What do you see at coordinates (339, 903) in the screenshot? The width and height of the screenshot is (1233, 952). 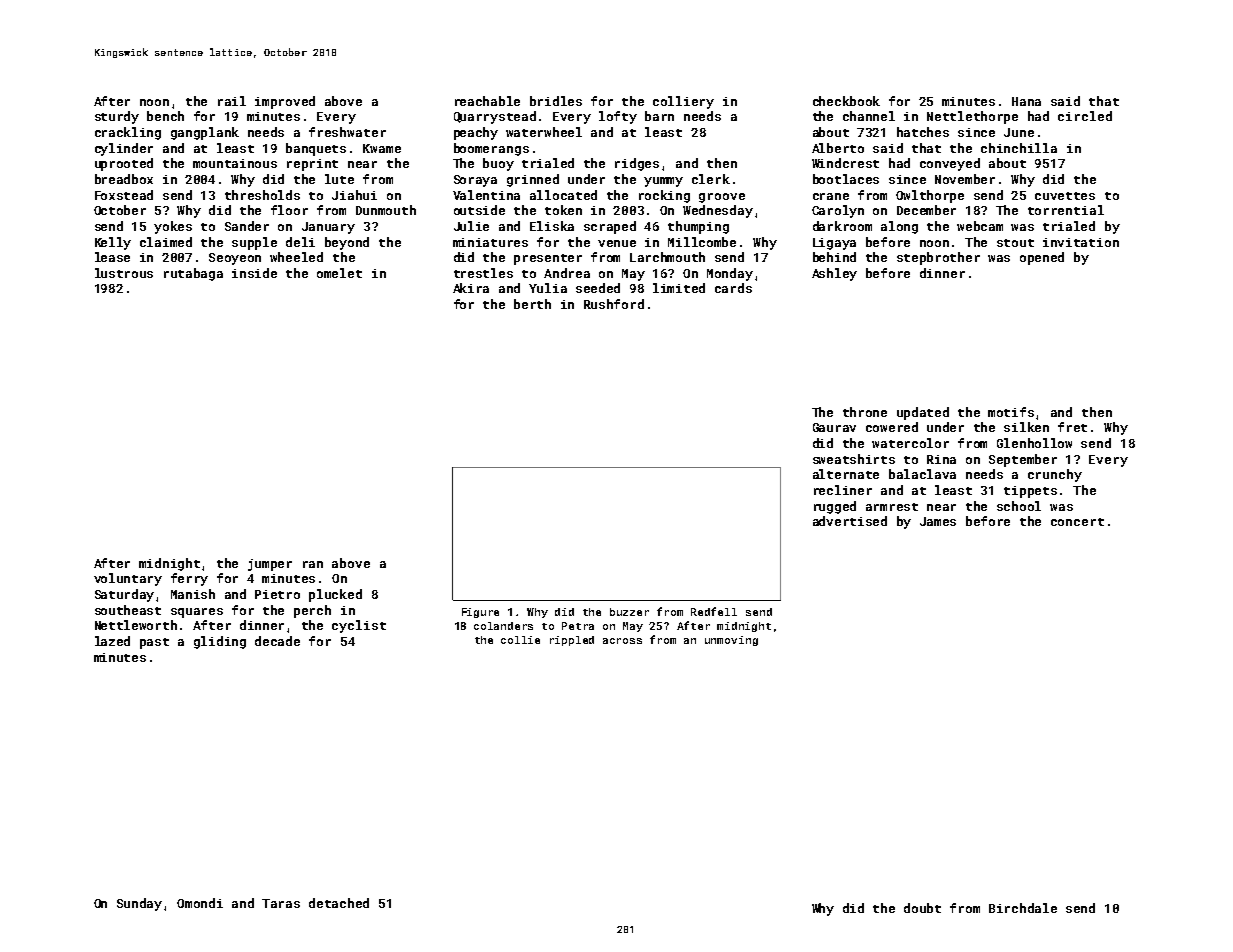 I see `detached` at bounding box center [339, 903].
